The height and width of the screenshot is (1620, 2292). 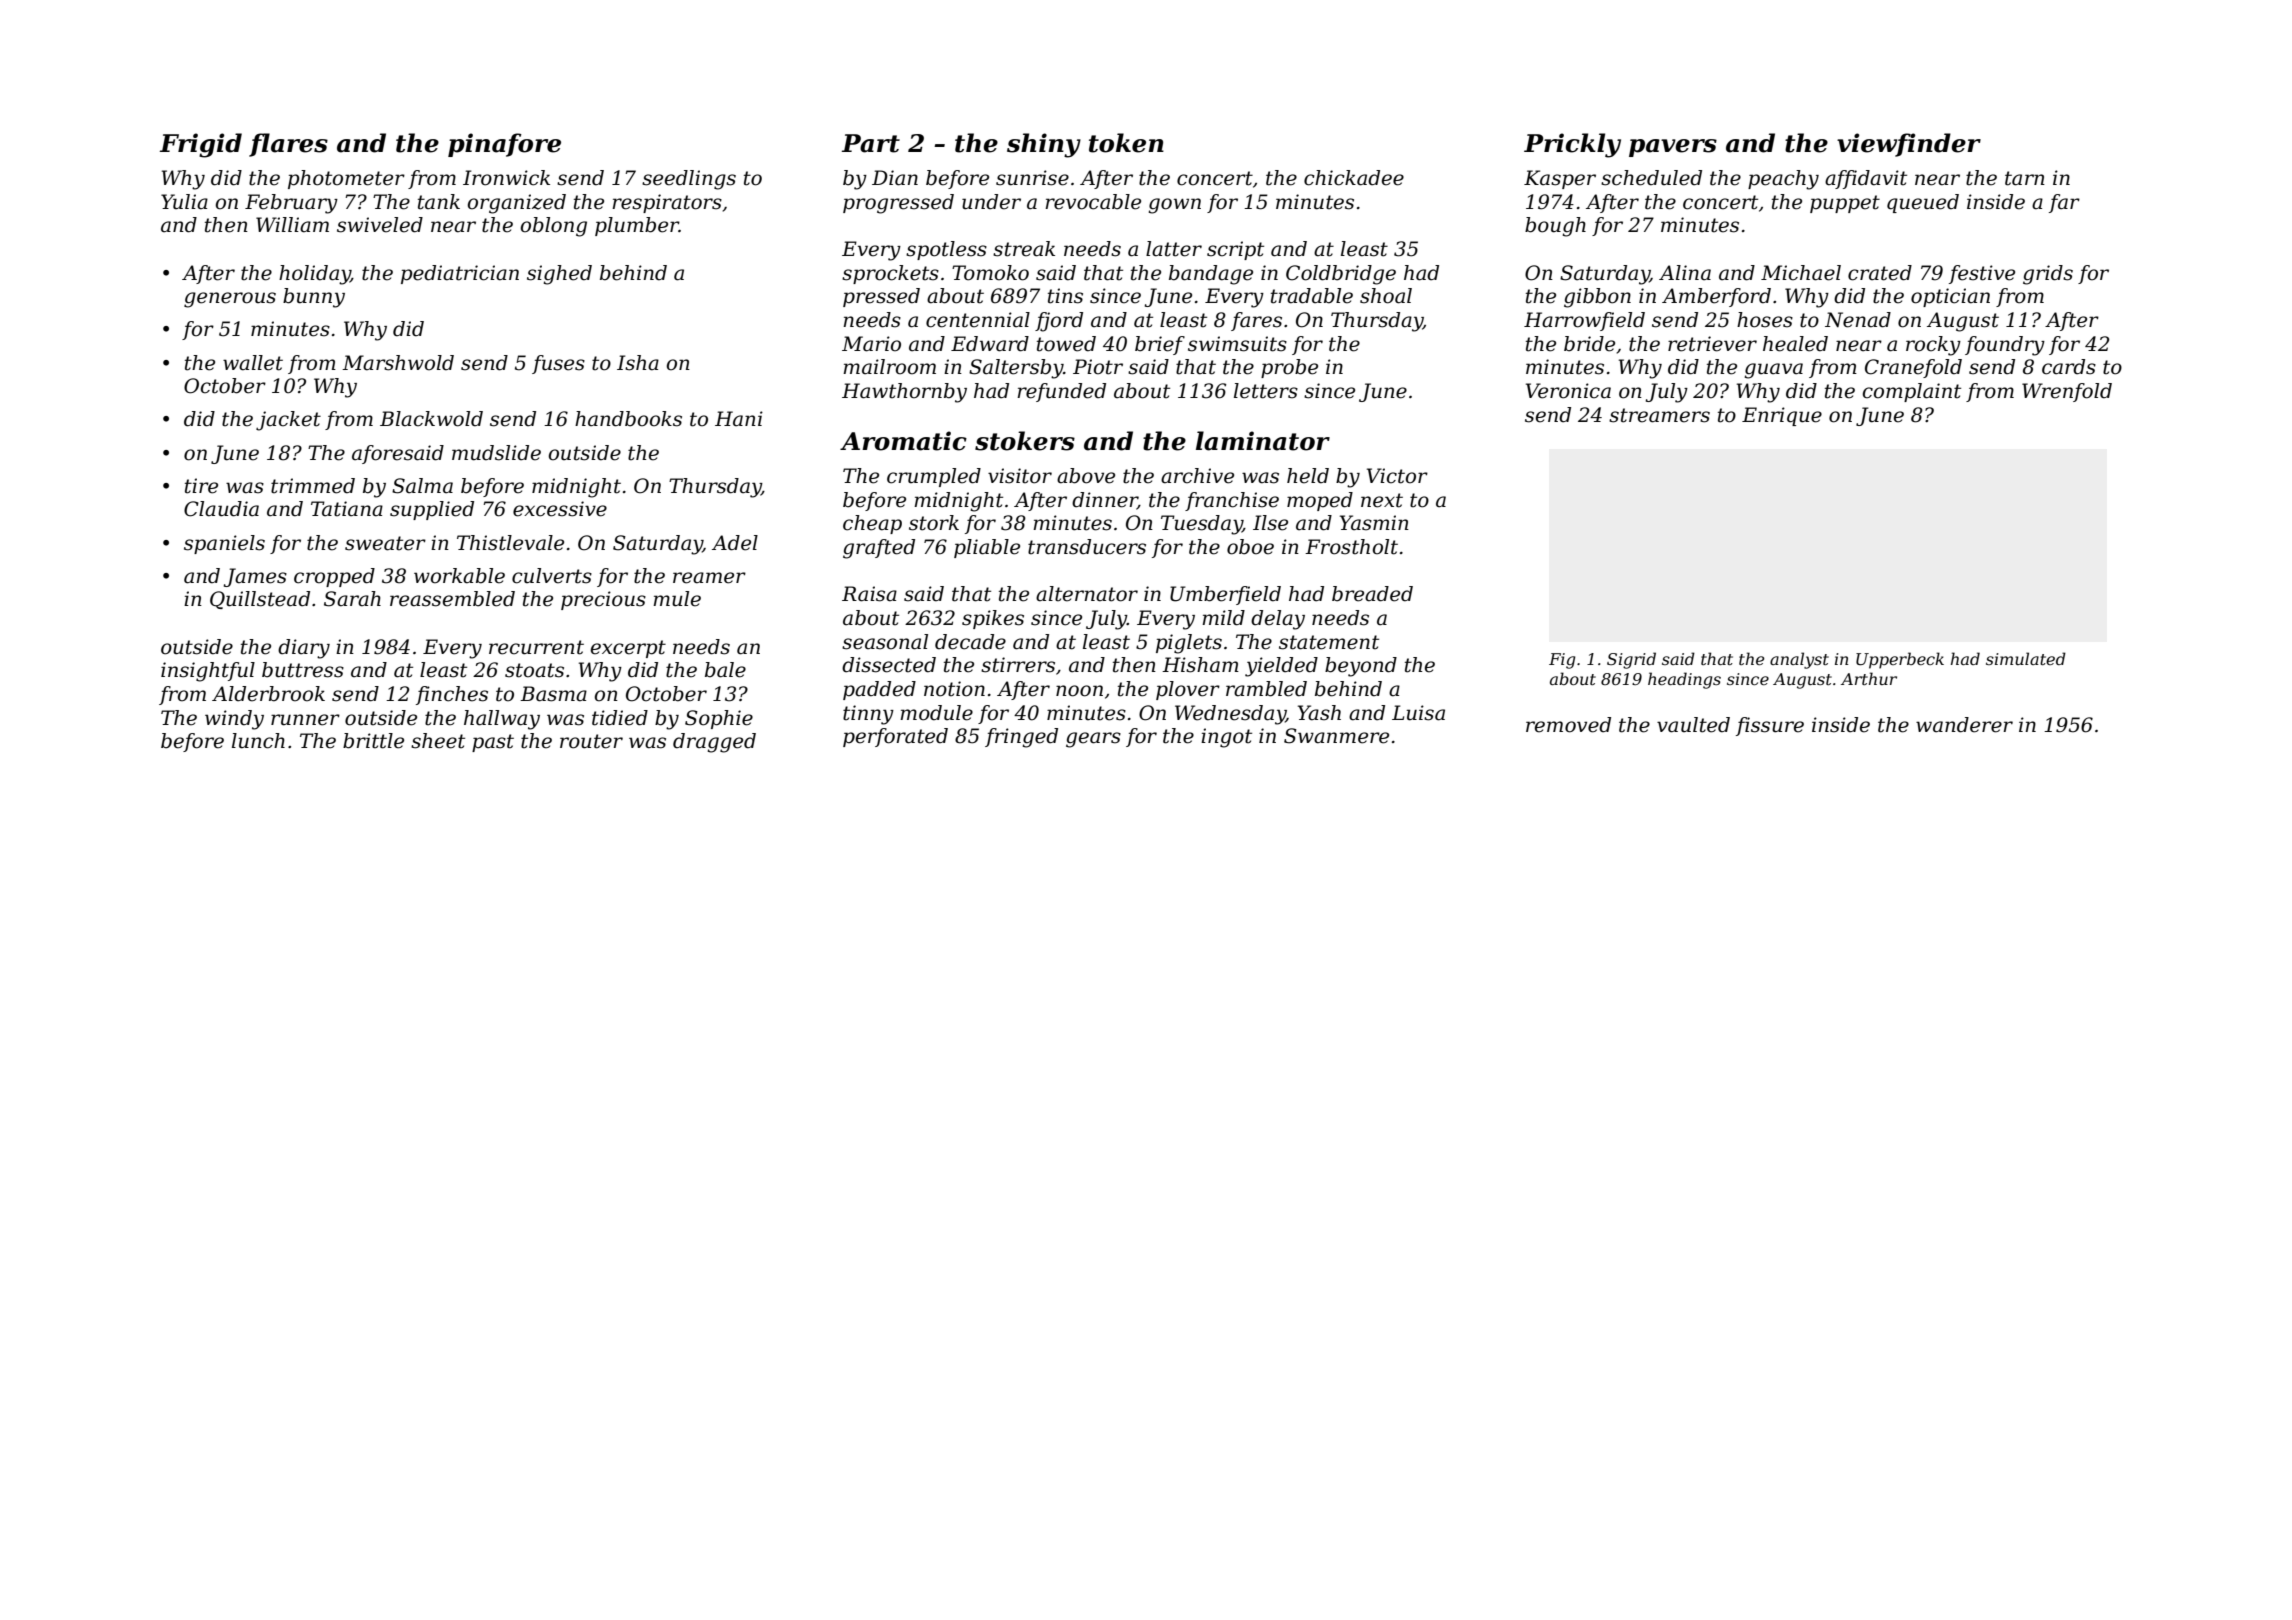 I want to click on pinafore, so click(x=504, y=145).
